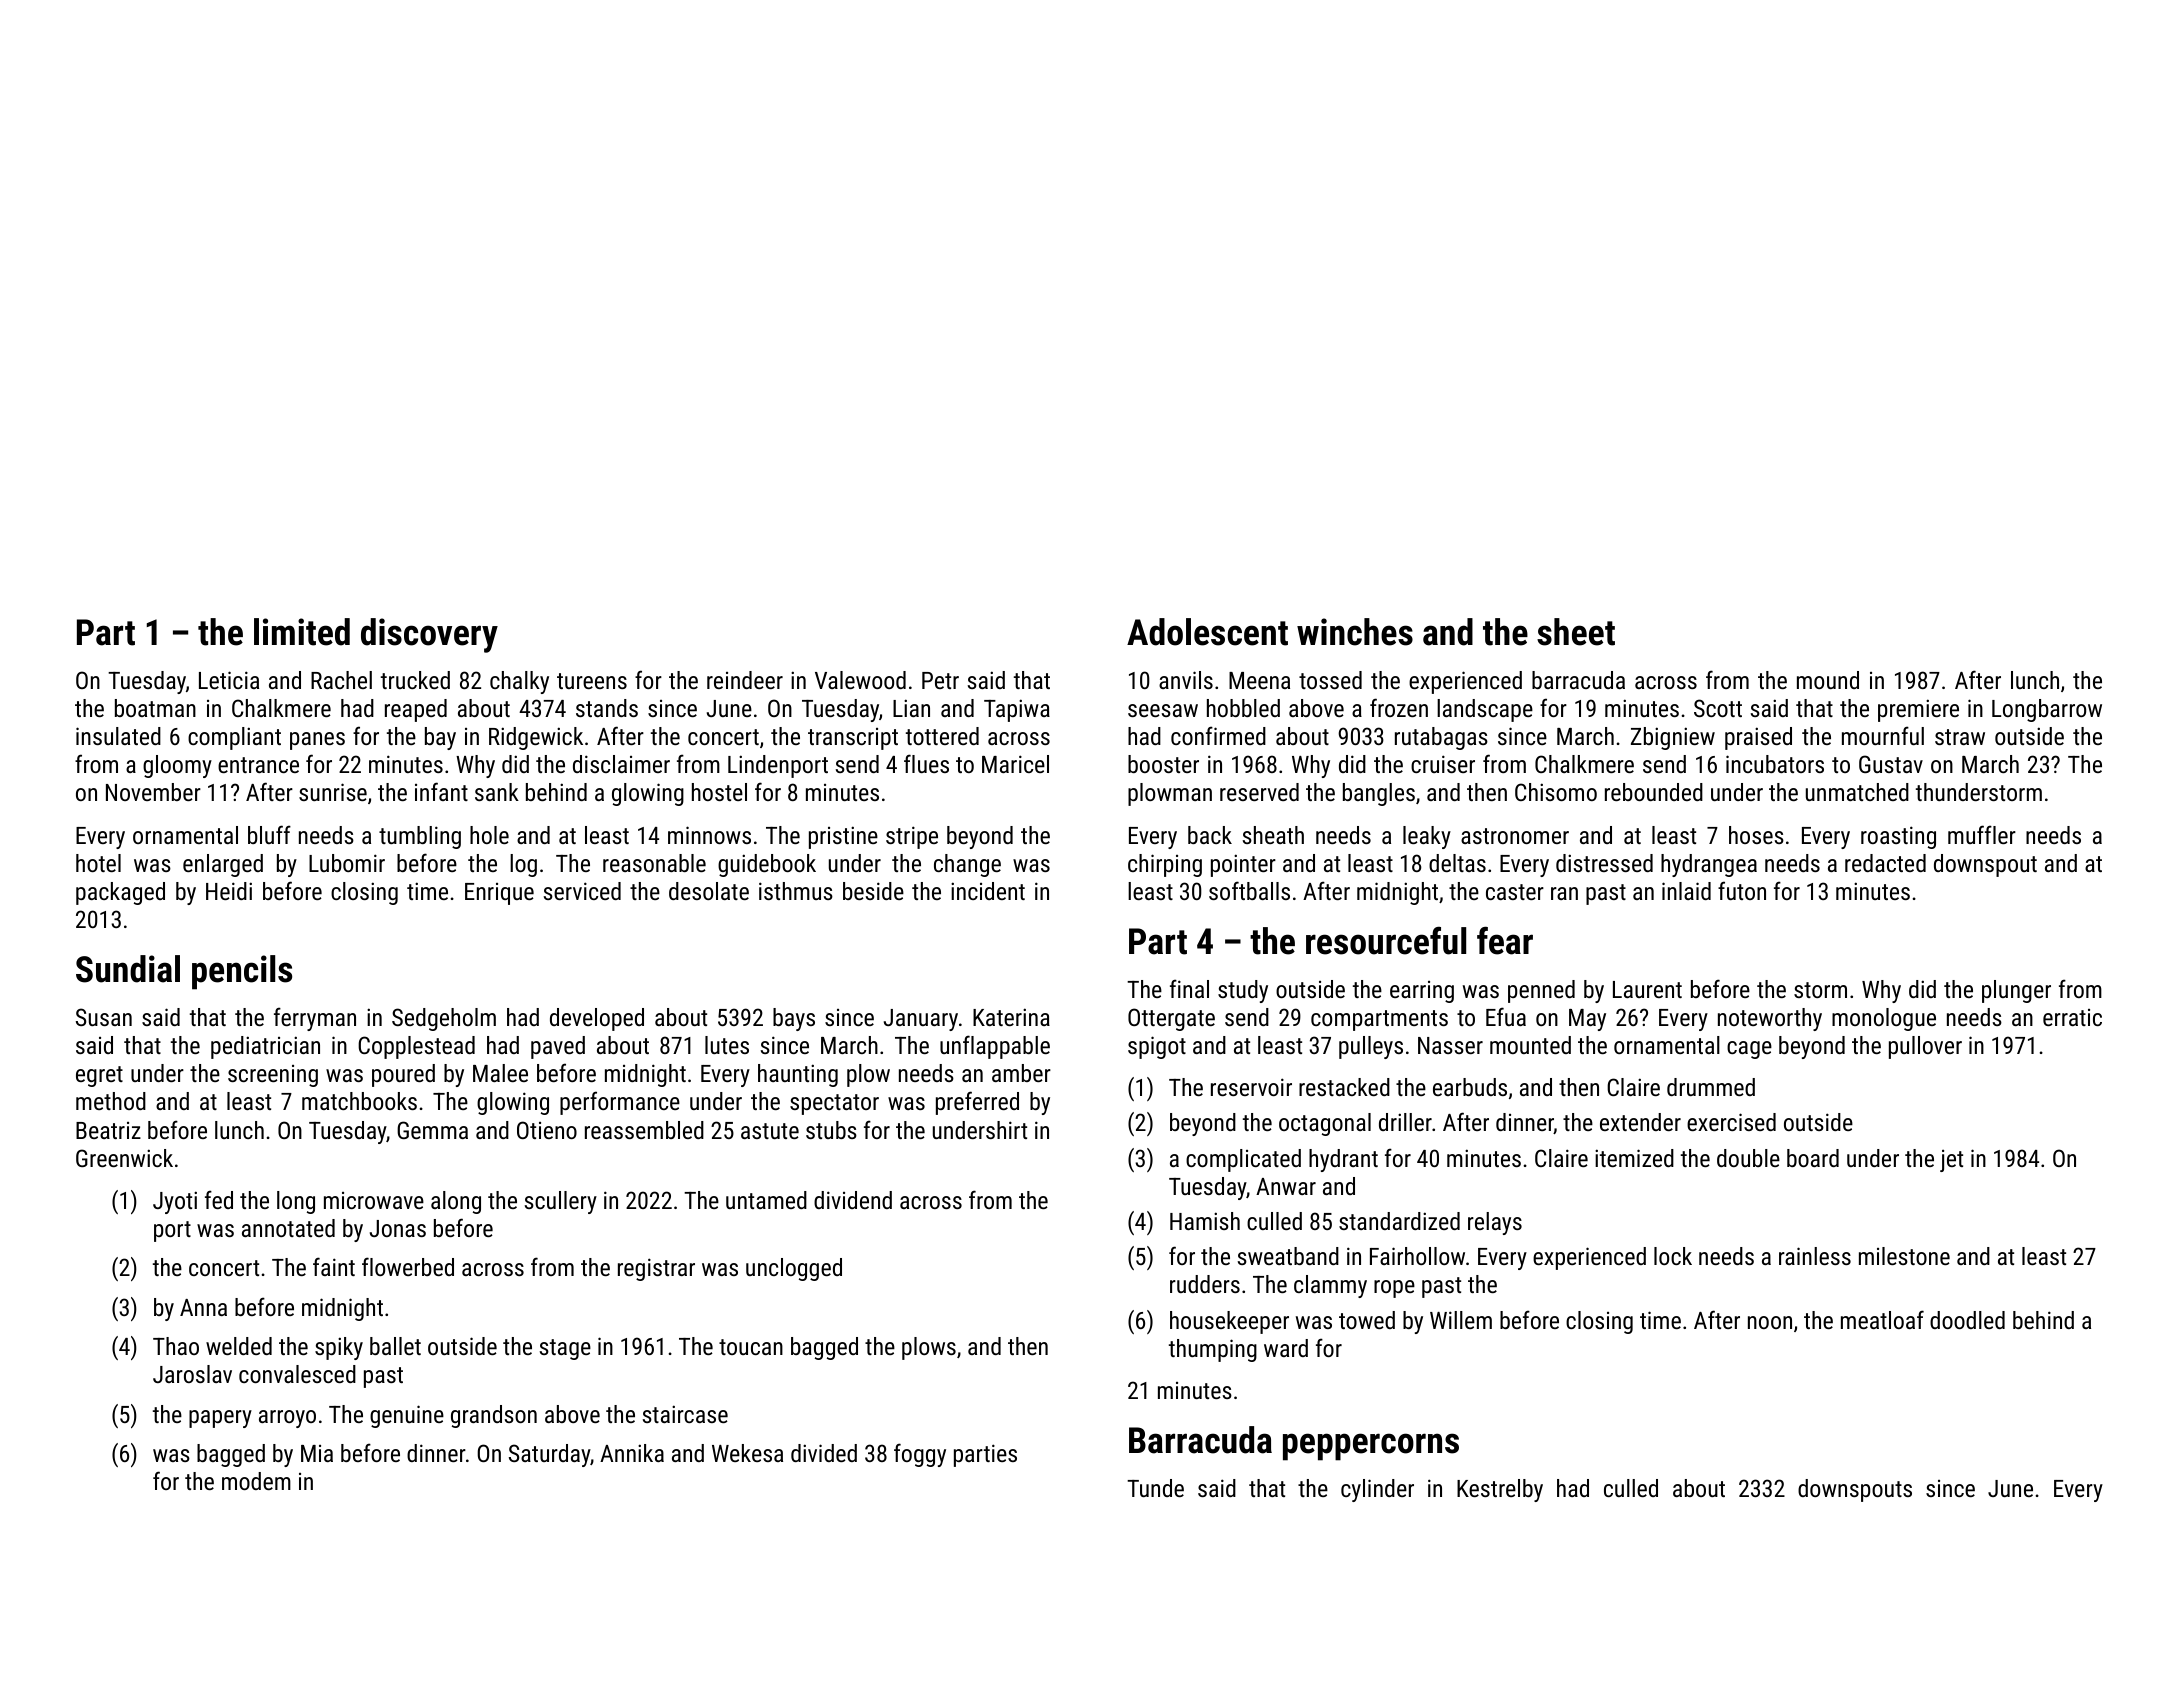 The image size is (2178, 1683). I want to click on sheet, so click(1576, 632).
